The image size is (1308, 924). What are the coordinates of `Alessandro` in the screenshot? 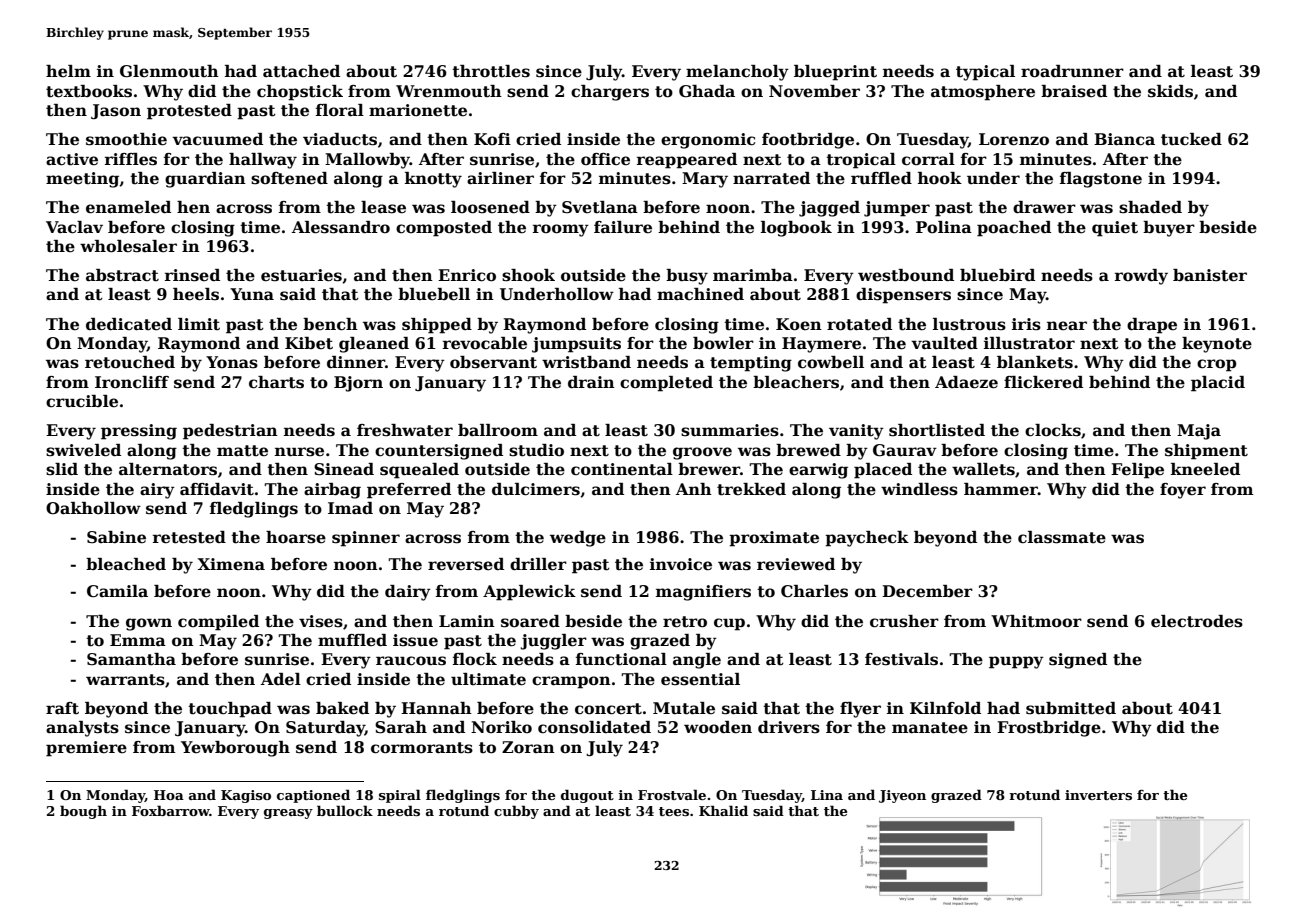 It's located at (341, 227).
